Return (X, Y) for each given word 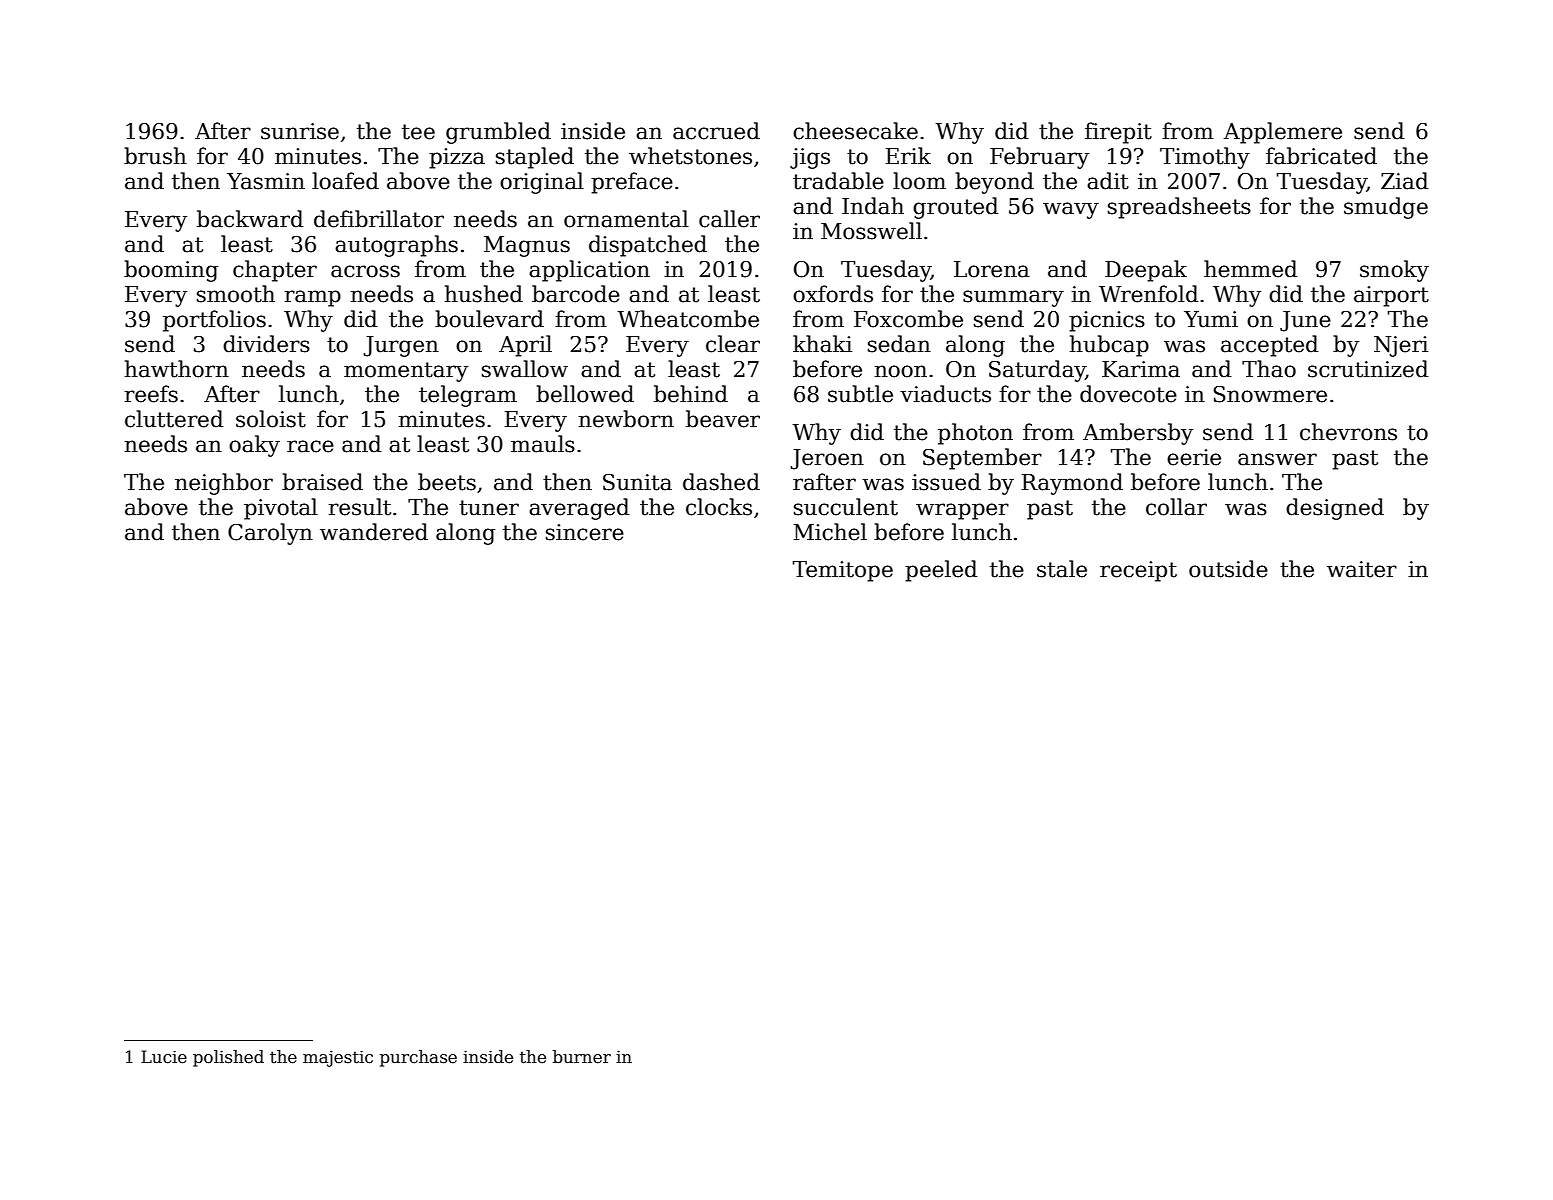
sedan (899, 344)
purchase (418, 1058)
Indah (873, 206)
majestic (338, 1058)
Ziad (1405, 181)
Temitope (843, 571)
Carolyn (270, 534)
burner (582, 1057)
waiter (1362, 569)
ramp (312, 298)
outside (1228, 569)
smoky (1394, 271)
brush (155, 156)
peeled (941, 571)
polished (228, 1058)
